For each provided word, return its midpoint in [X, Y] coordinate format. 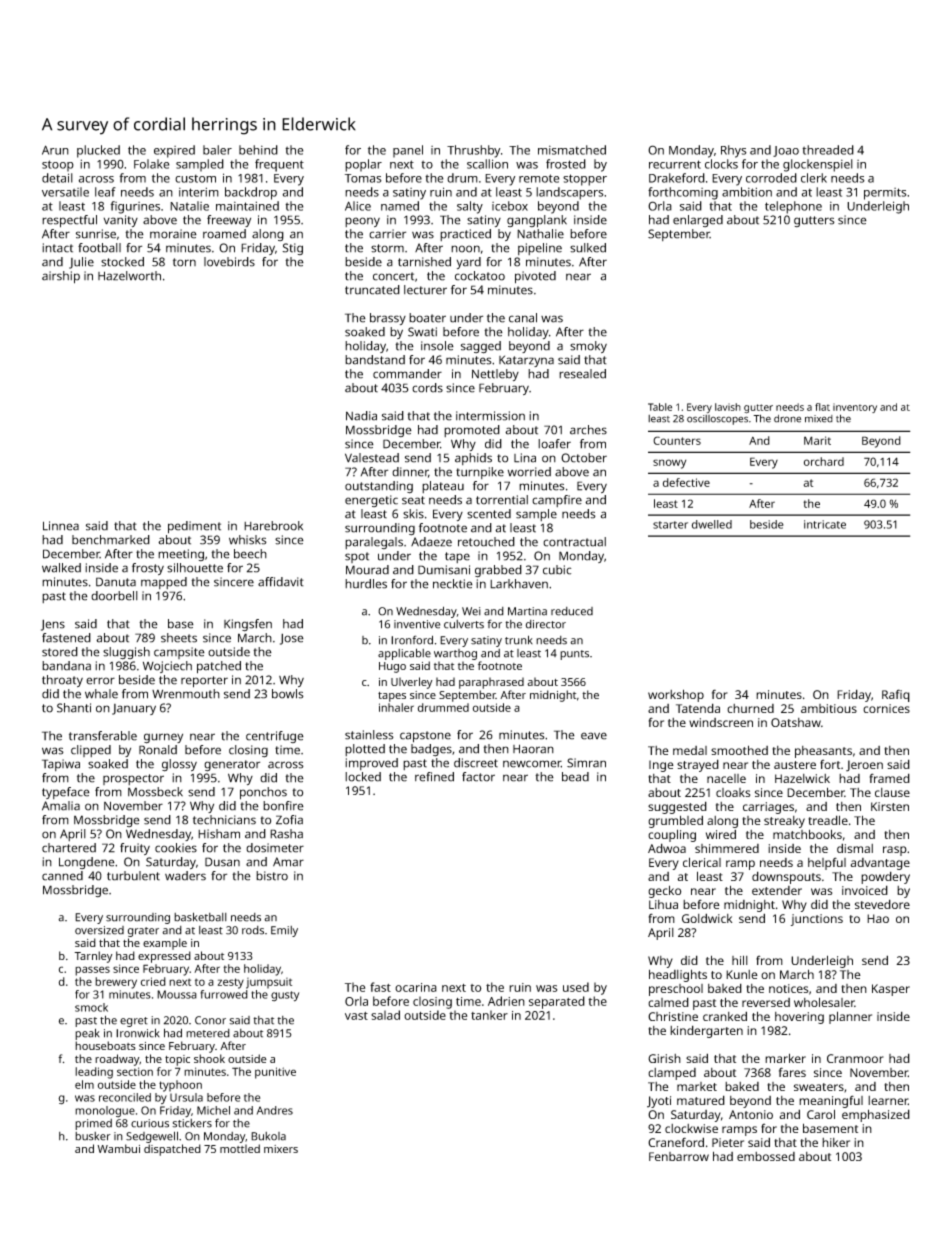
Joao [786, 151]
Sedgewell [152, 1137]
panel [408, 151]
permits [885, 194]
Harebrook [273, 526]
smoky [588, 347]
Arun [55, 150]
